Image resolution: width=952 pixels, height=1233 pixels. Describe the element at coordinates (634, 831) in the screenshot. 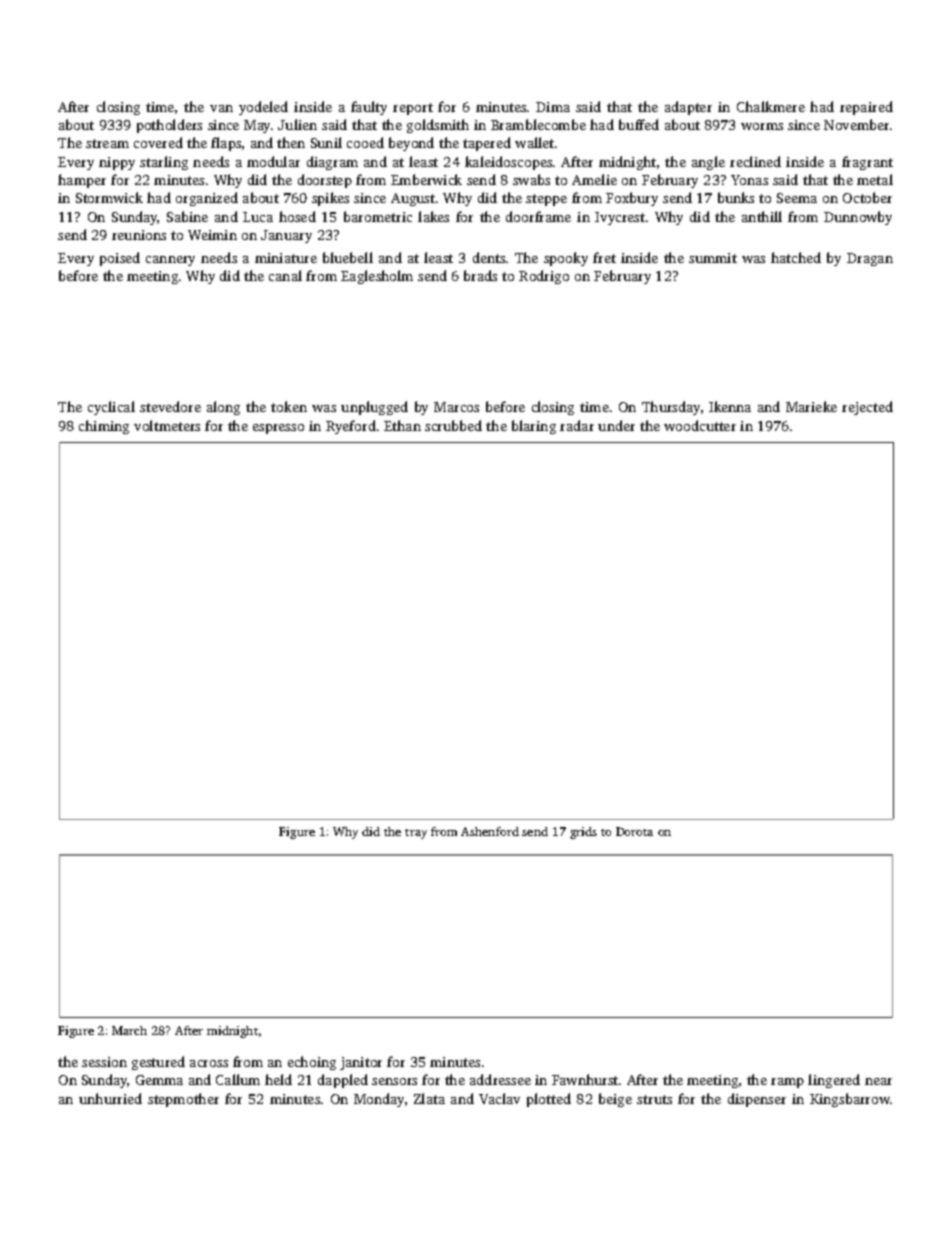

I see `Dorota` at that location.
